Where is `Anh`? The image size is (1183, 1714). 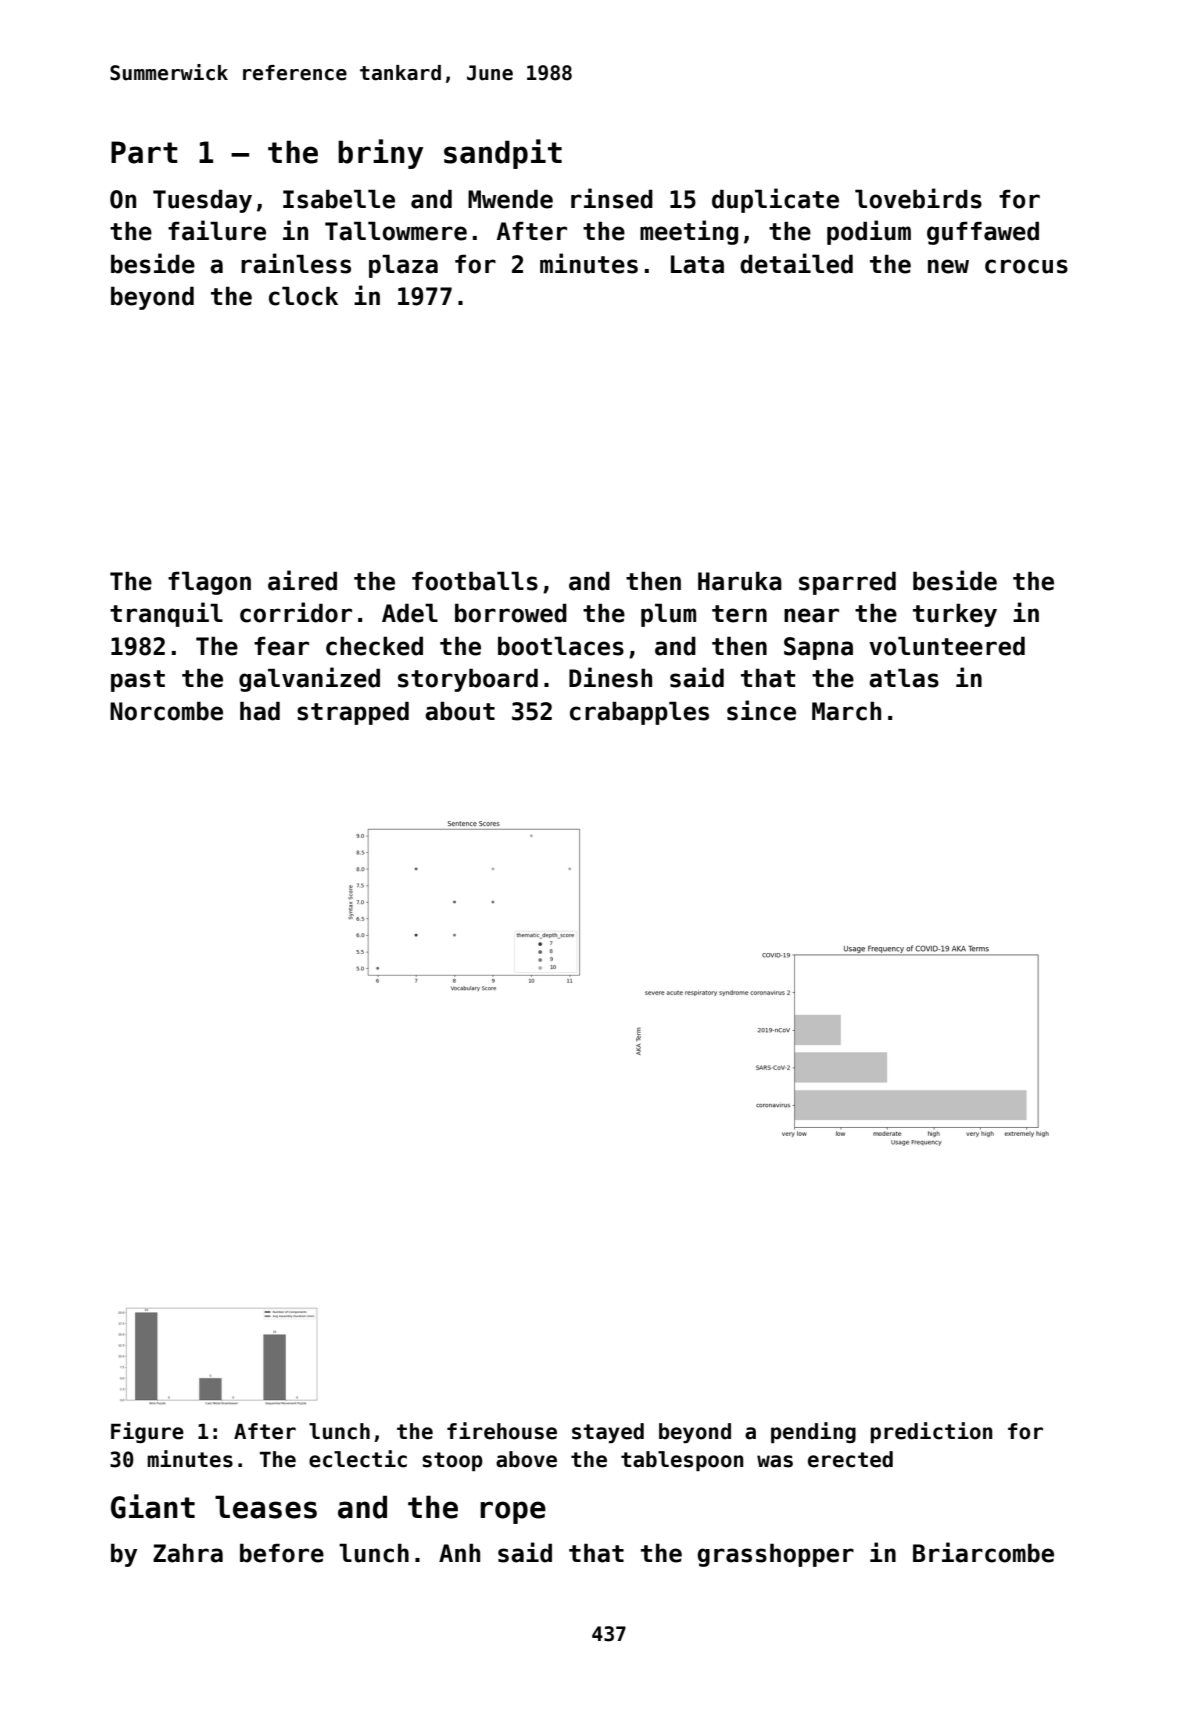 Anh is located at coordinates (459, 1552).
